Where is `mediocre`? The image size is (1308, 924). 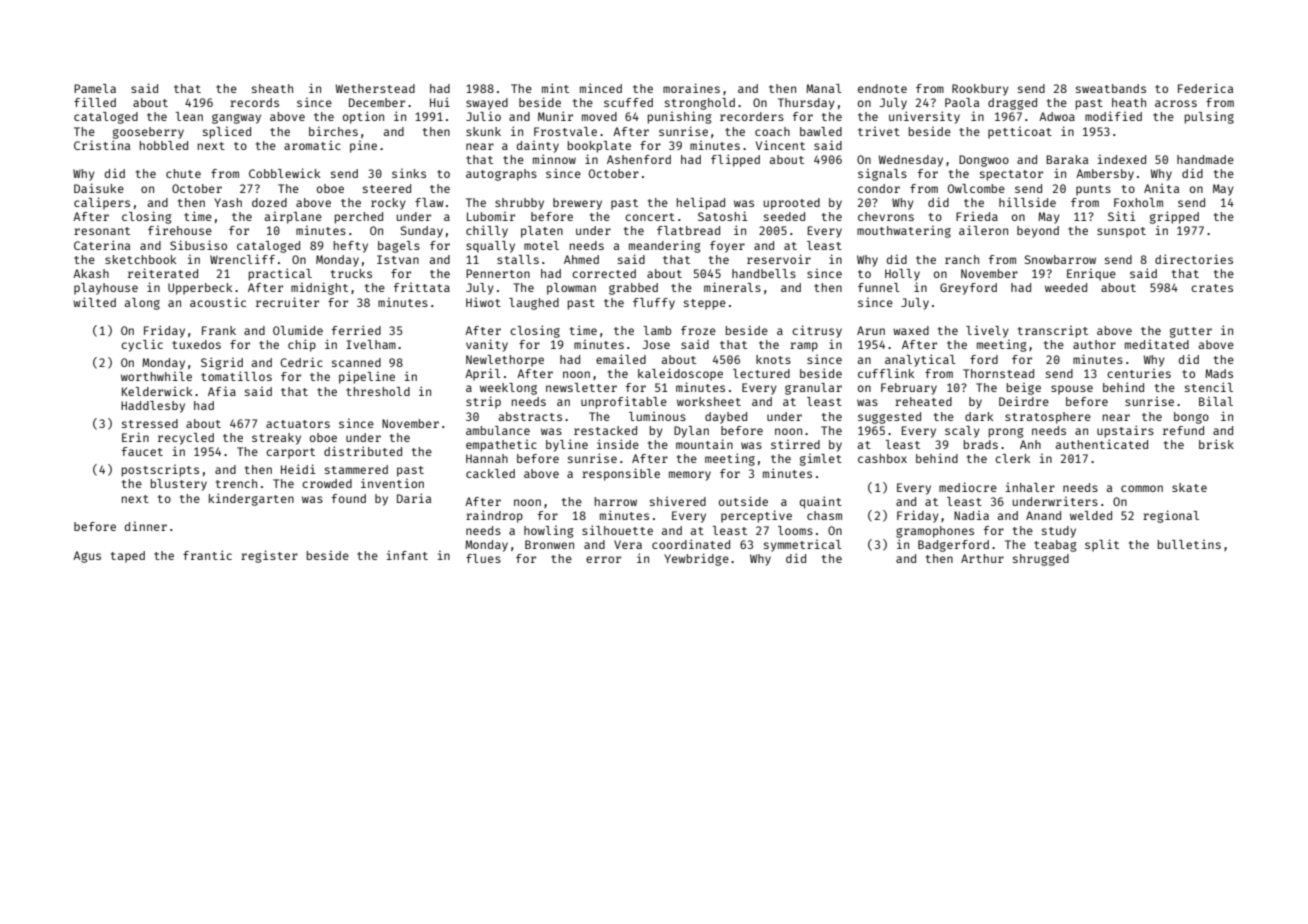 mediocre is located at coordinates (968, 487).
